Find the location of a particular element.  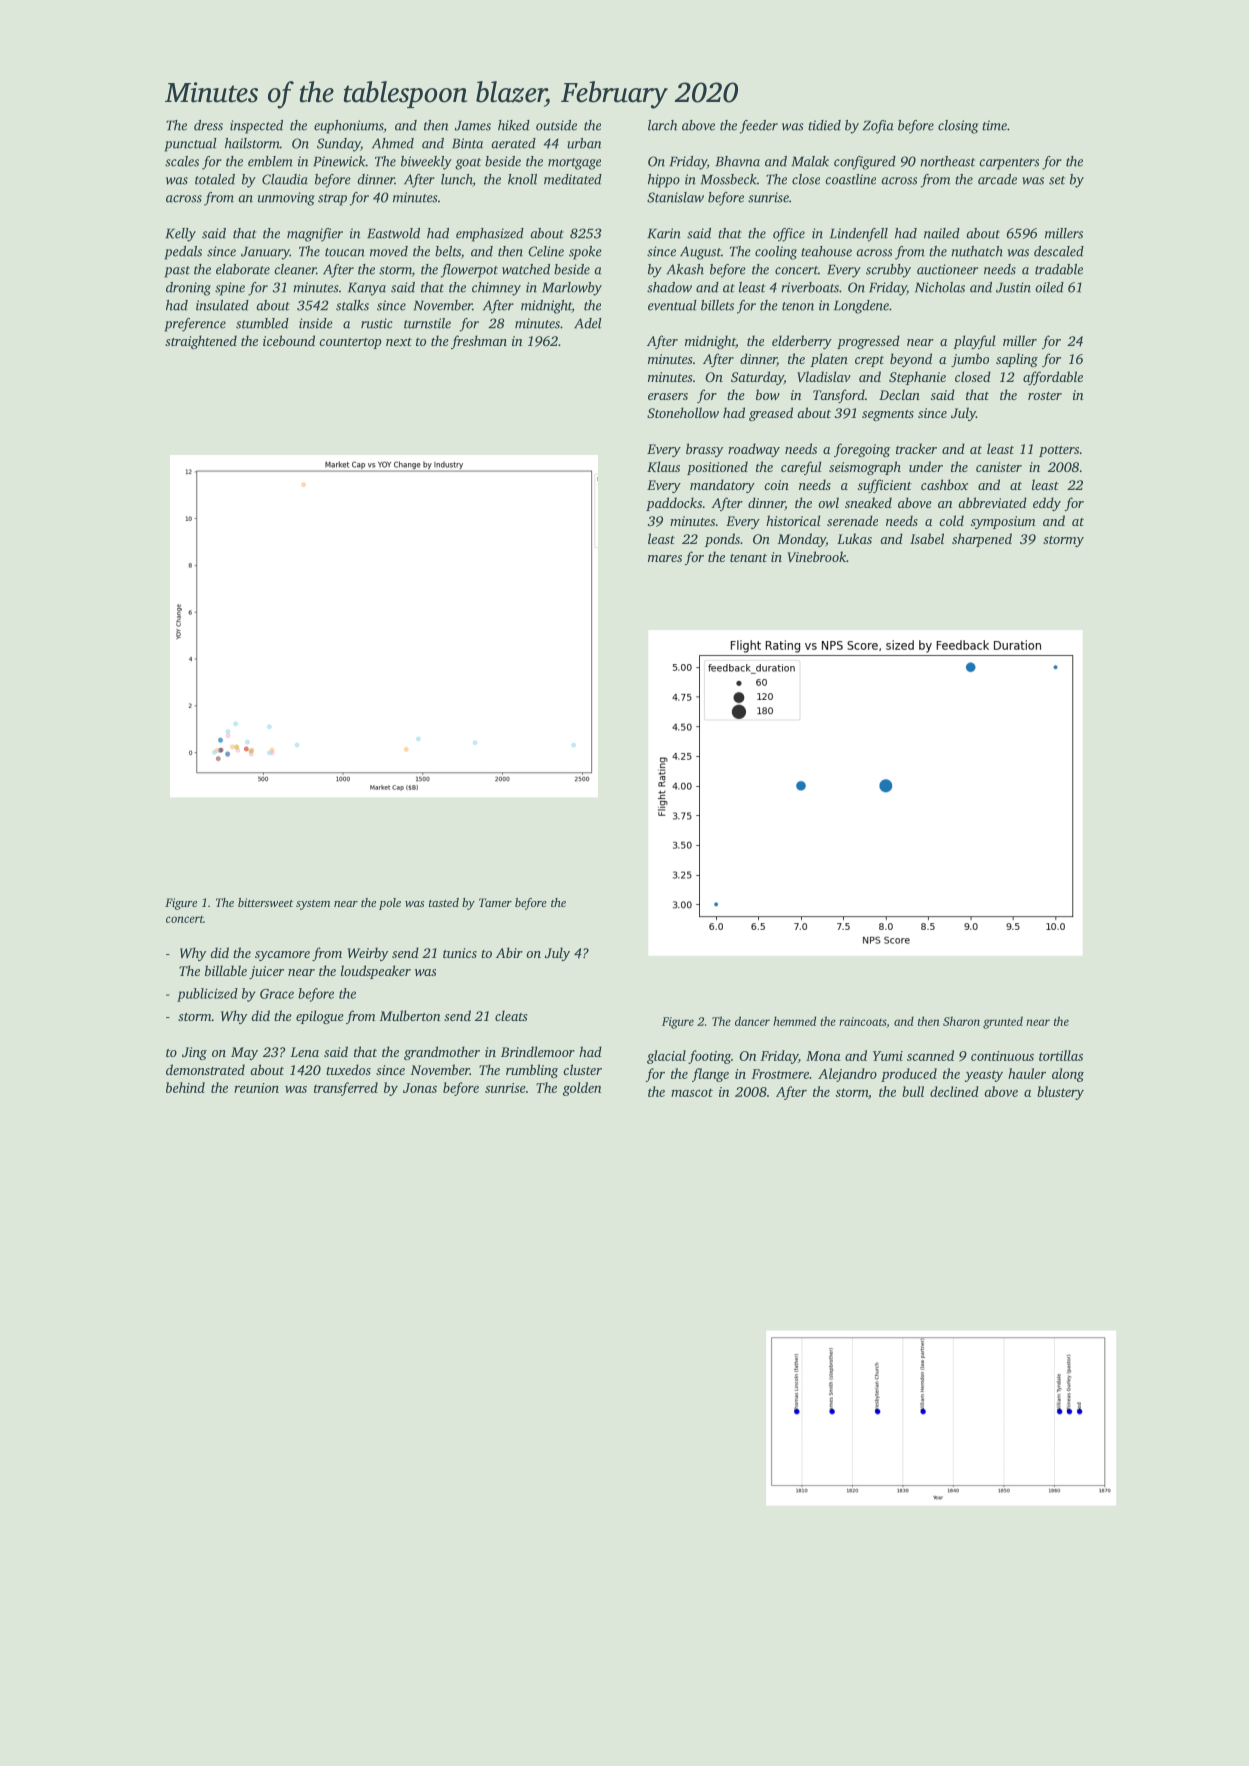

freshman is located at coordinates (479, 342).
